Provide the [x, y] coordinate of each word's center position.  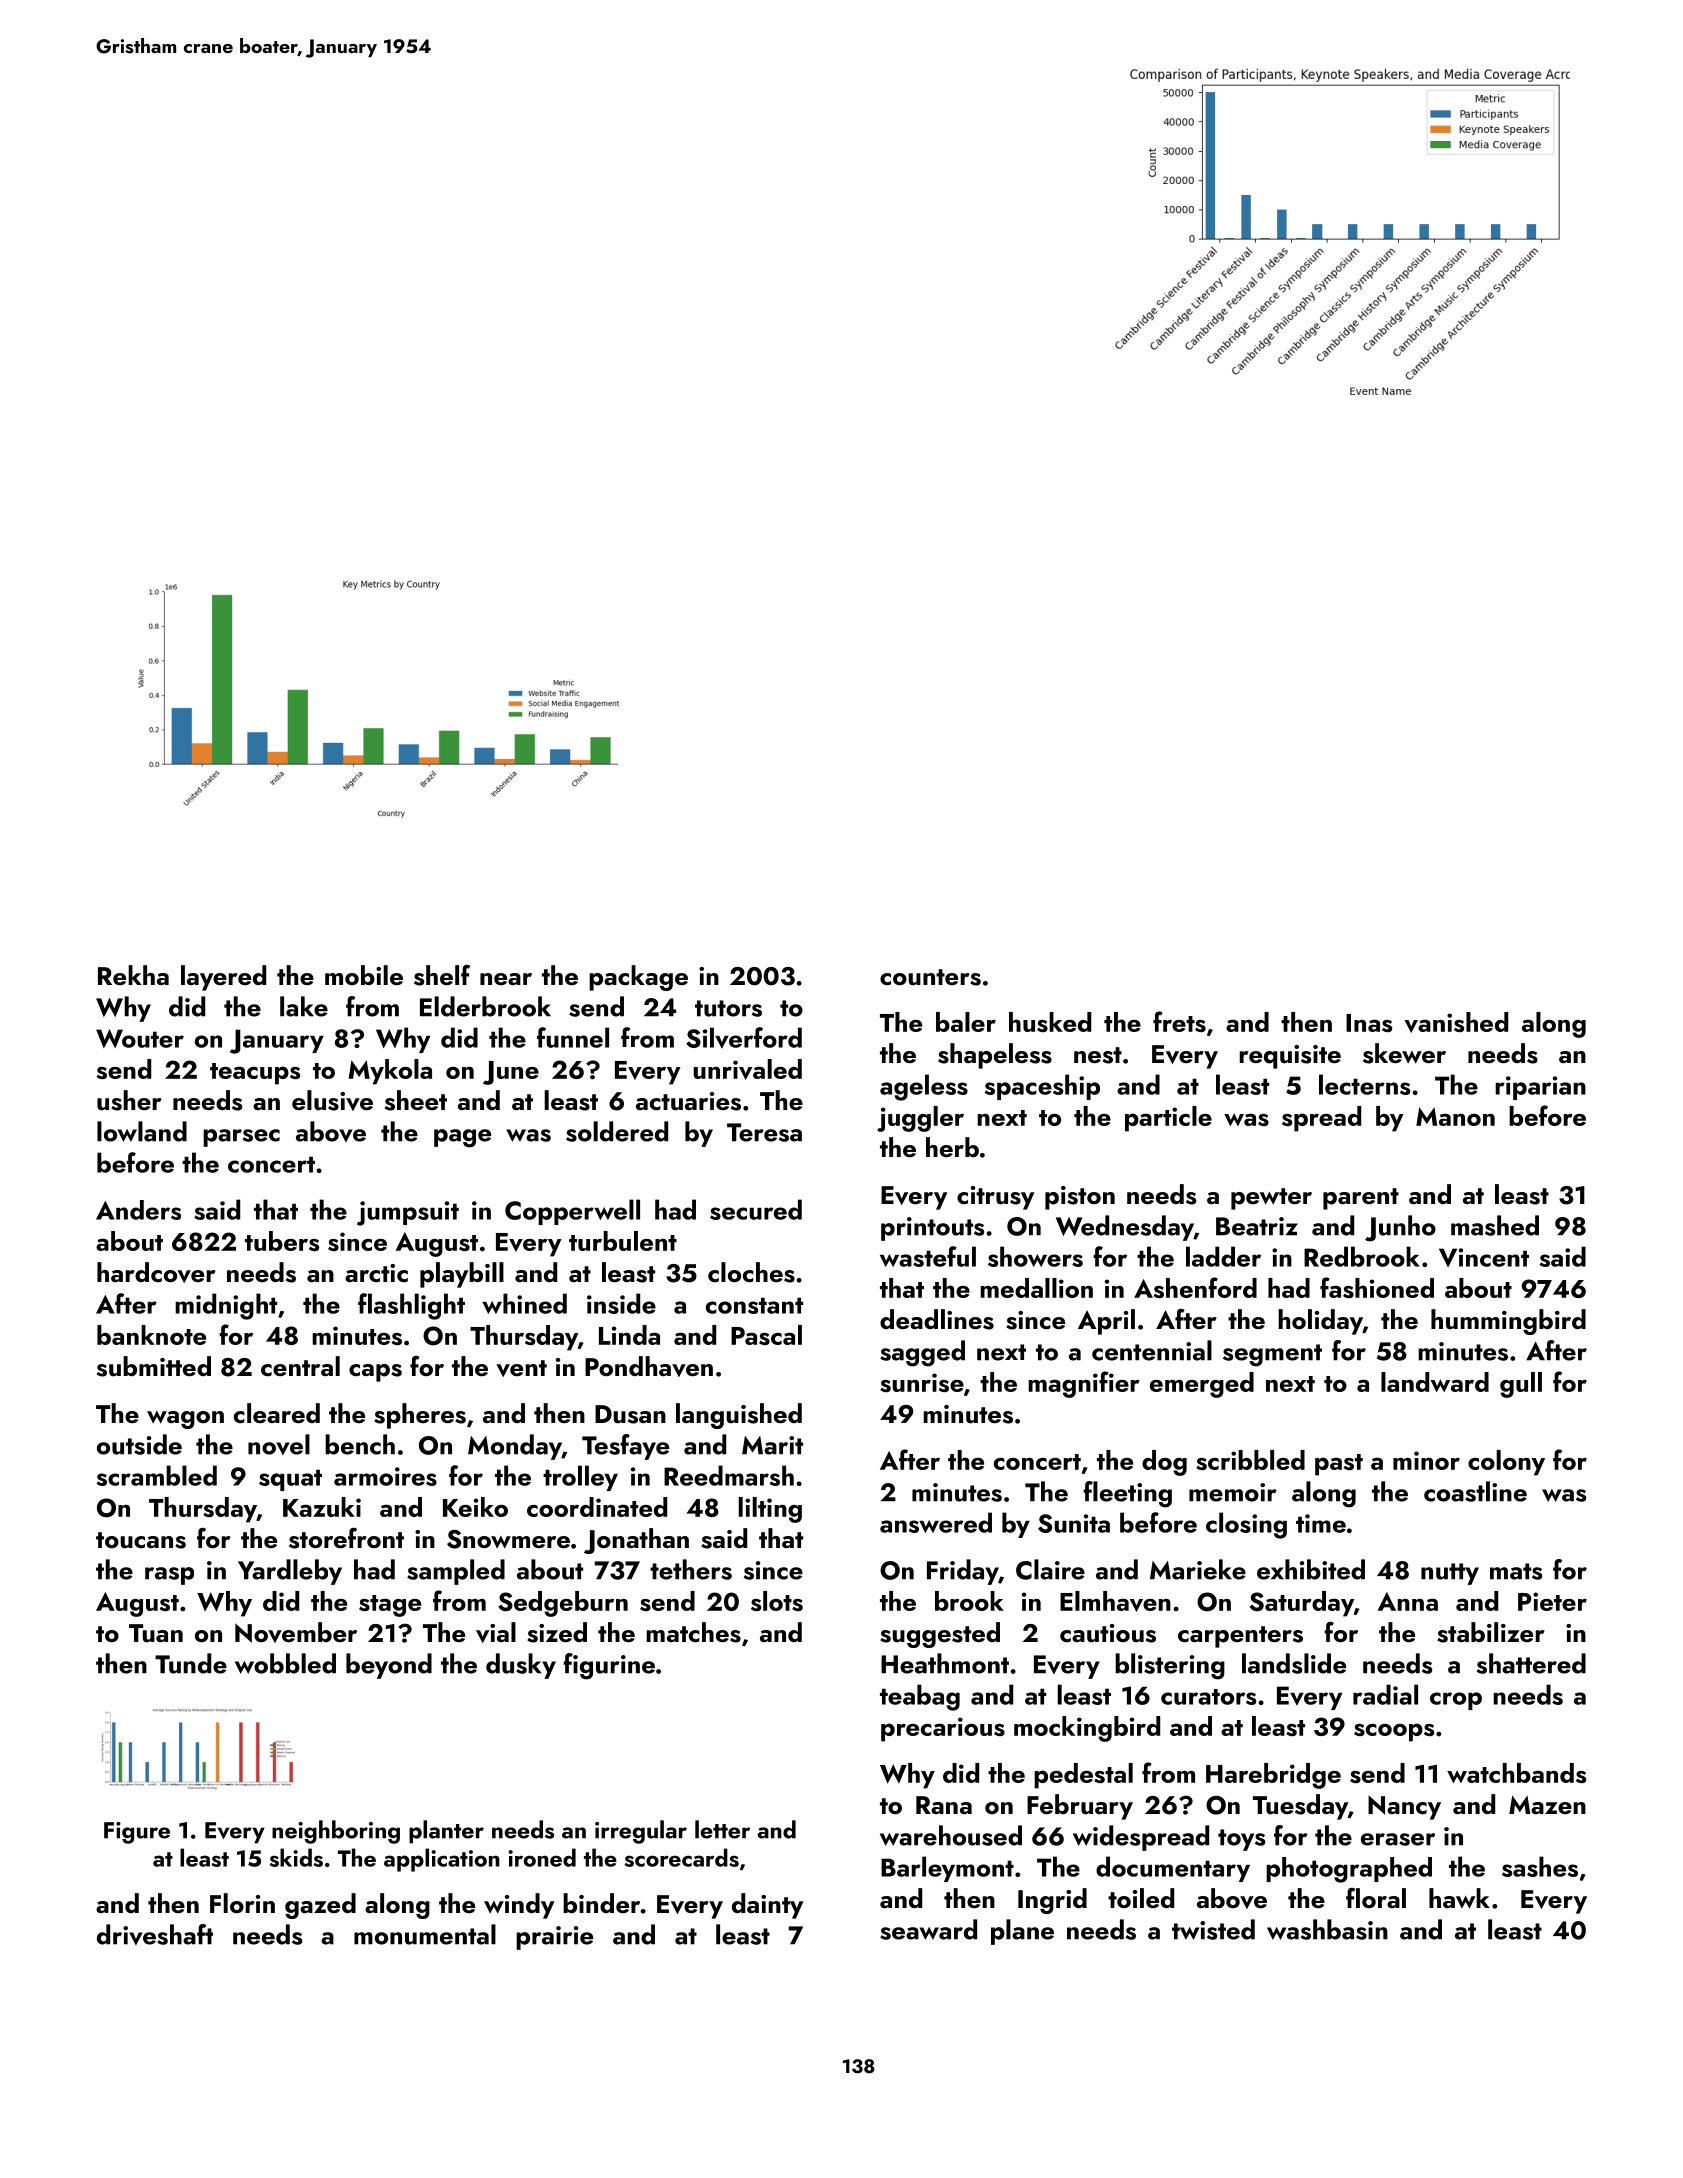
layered [223, 978]
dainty [767, 1906]
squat [290, 1480]
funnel [573, 1037]
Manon [1455, 1116]
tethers [691, 1569]
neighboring [336, 1832]
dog [1164, 1463]
